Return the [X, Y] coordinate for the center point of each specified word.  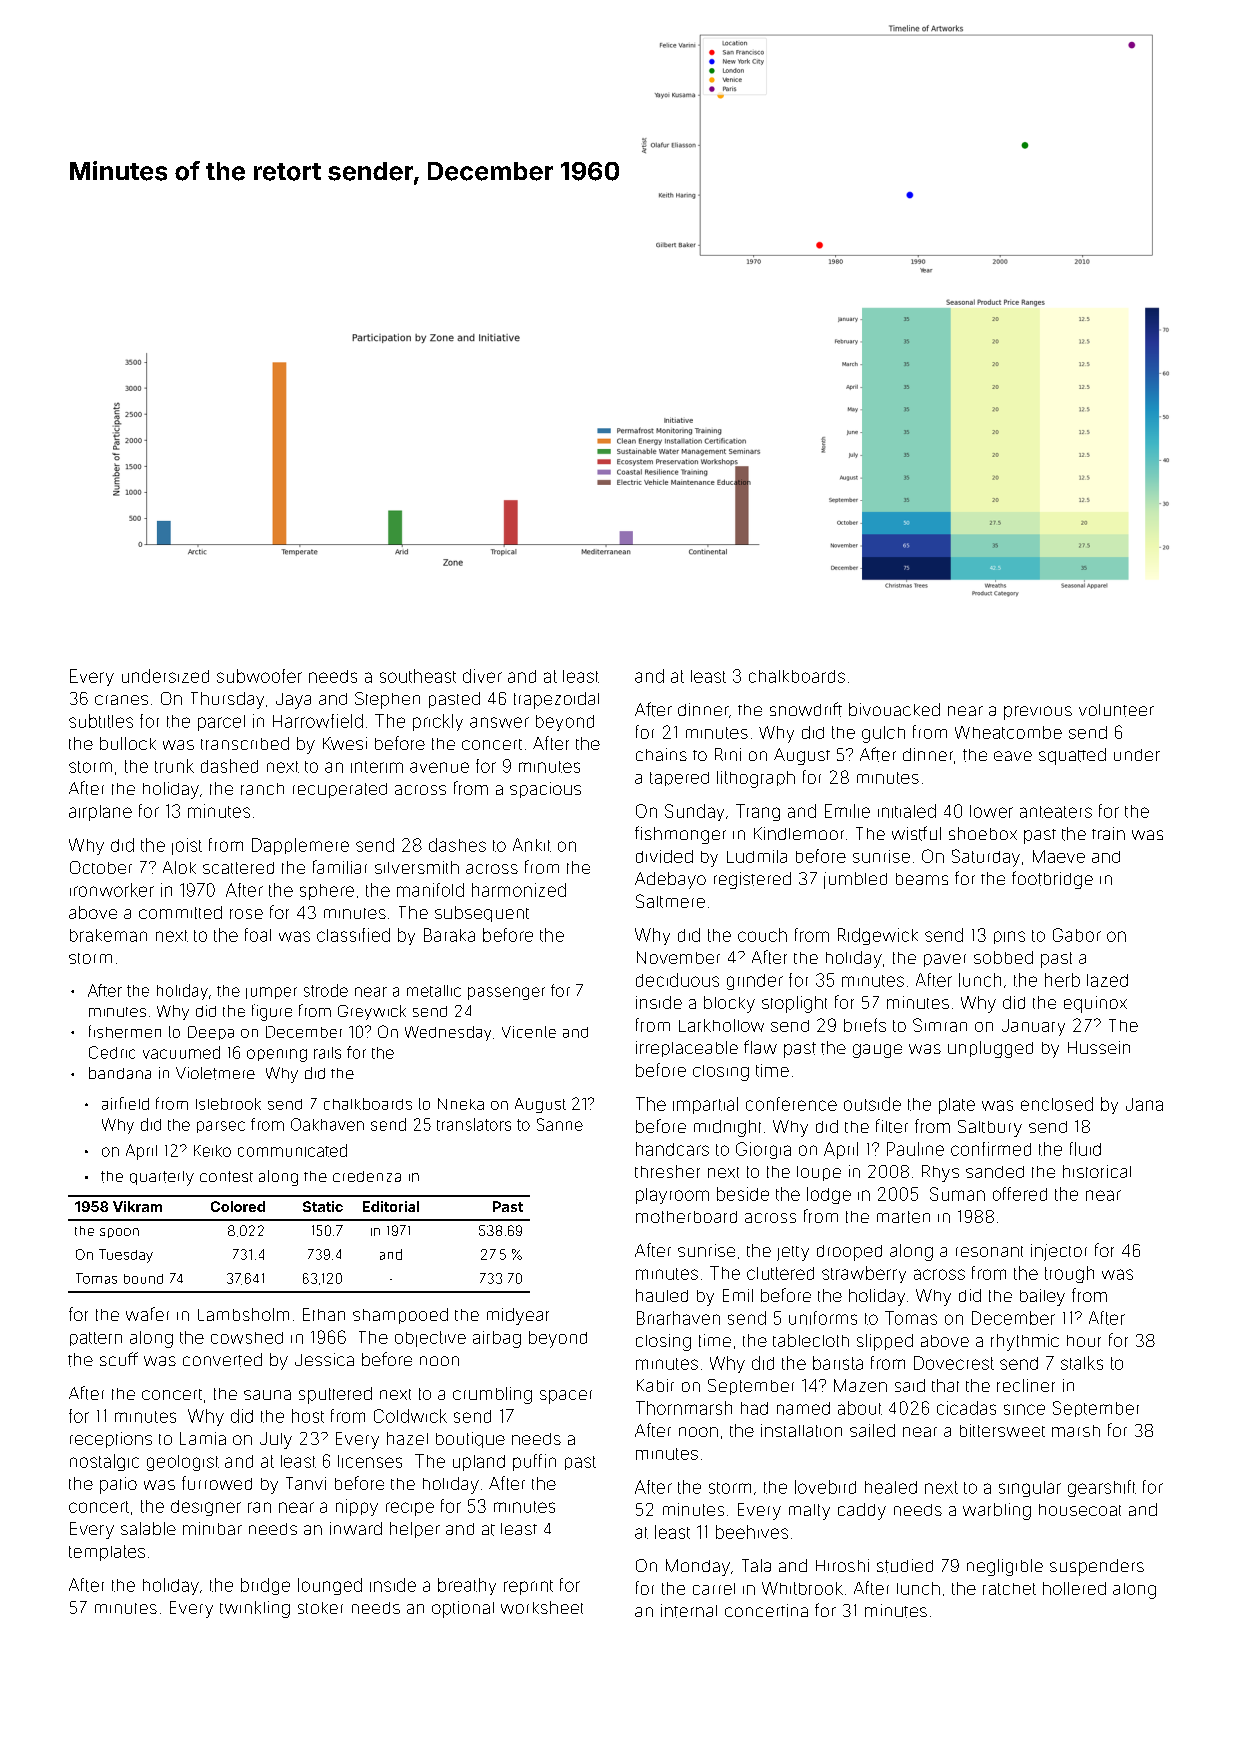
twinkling [255, 1609]
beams [922, 879]
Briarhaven [678, 1318]
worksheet [542, 1607]
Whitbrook [802, 1588]
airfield [125, 1103]
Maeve [1059, 856]
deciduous [677, 980]
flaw [760, 1047]
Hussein [1099, 1047]
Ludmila [757, 856]
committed [180, 912]
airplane [100, 813]
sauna [267, 1395]
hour [1084, 1341]
